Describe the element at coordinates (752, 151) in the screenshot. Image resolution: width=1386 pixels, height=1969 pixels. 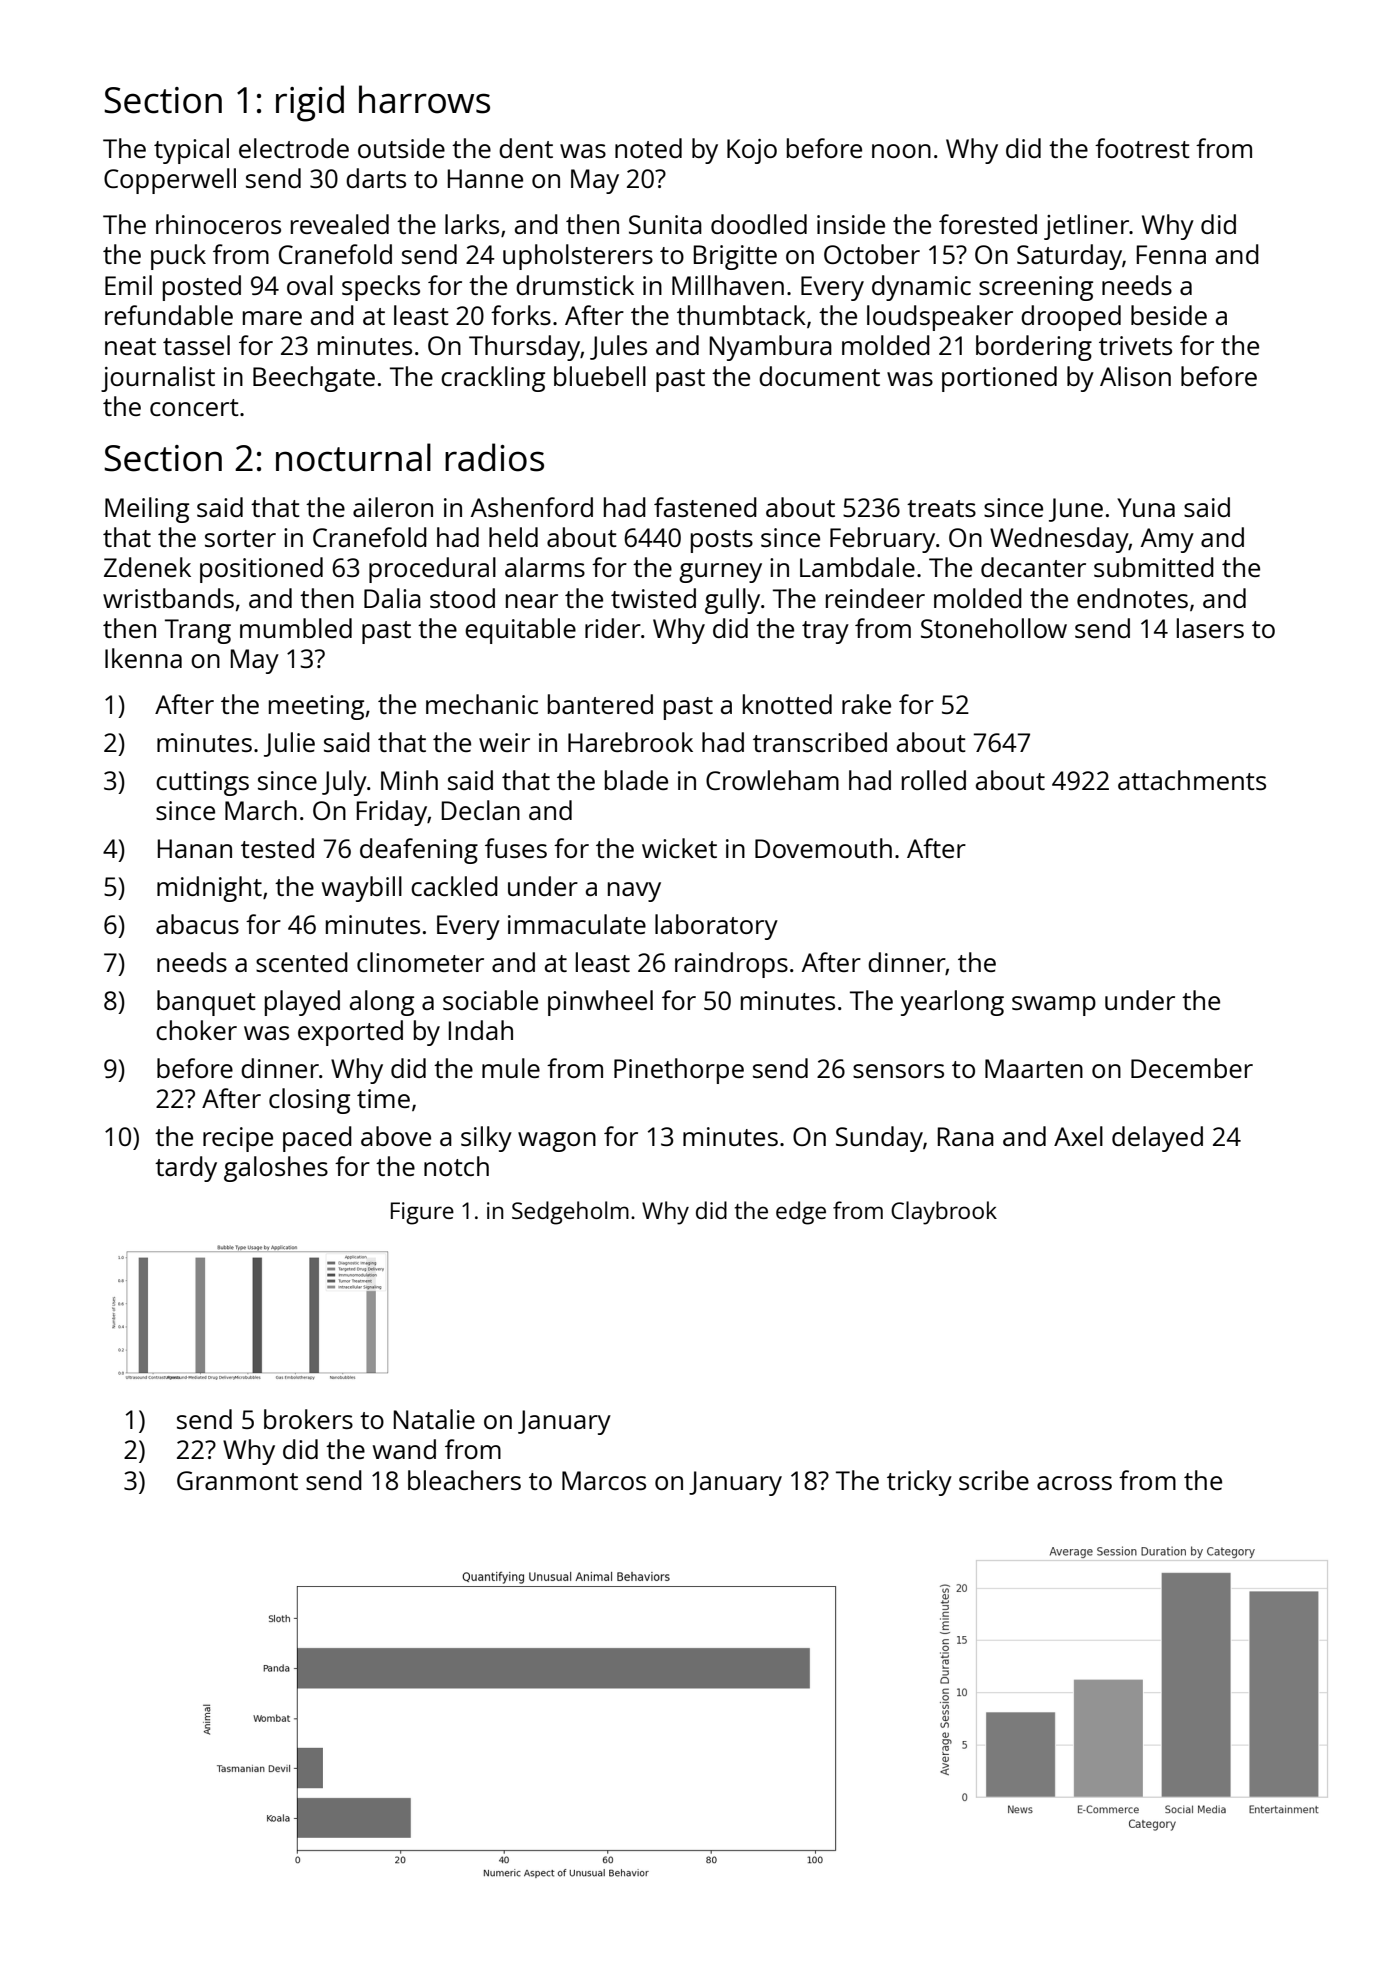
I see `Kojo` at that location.
